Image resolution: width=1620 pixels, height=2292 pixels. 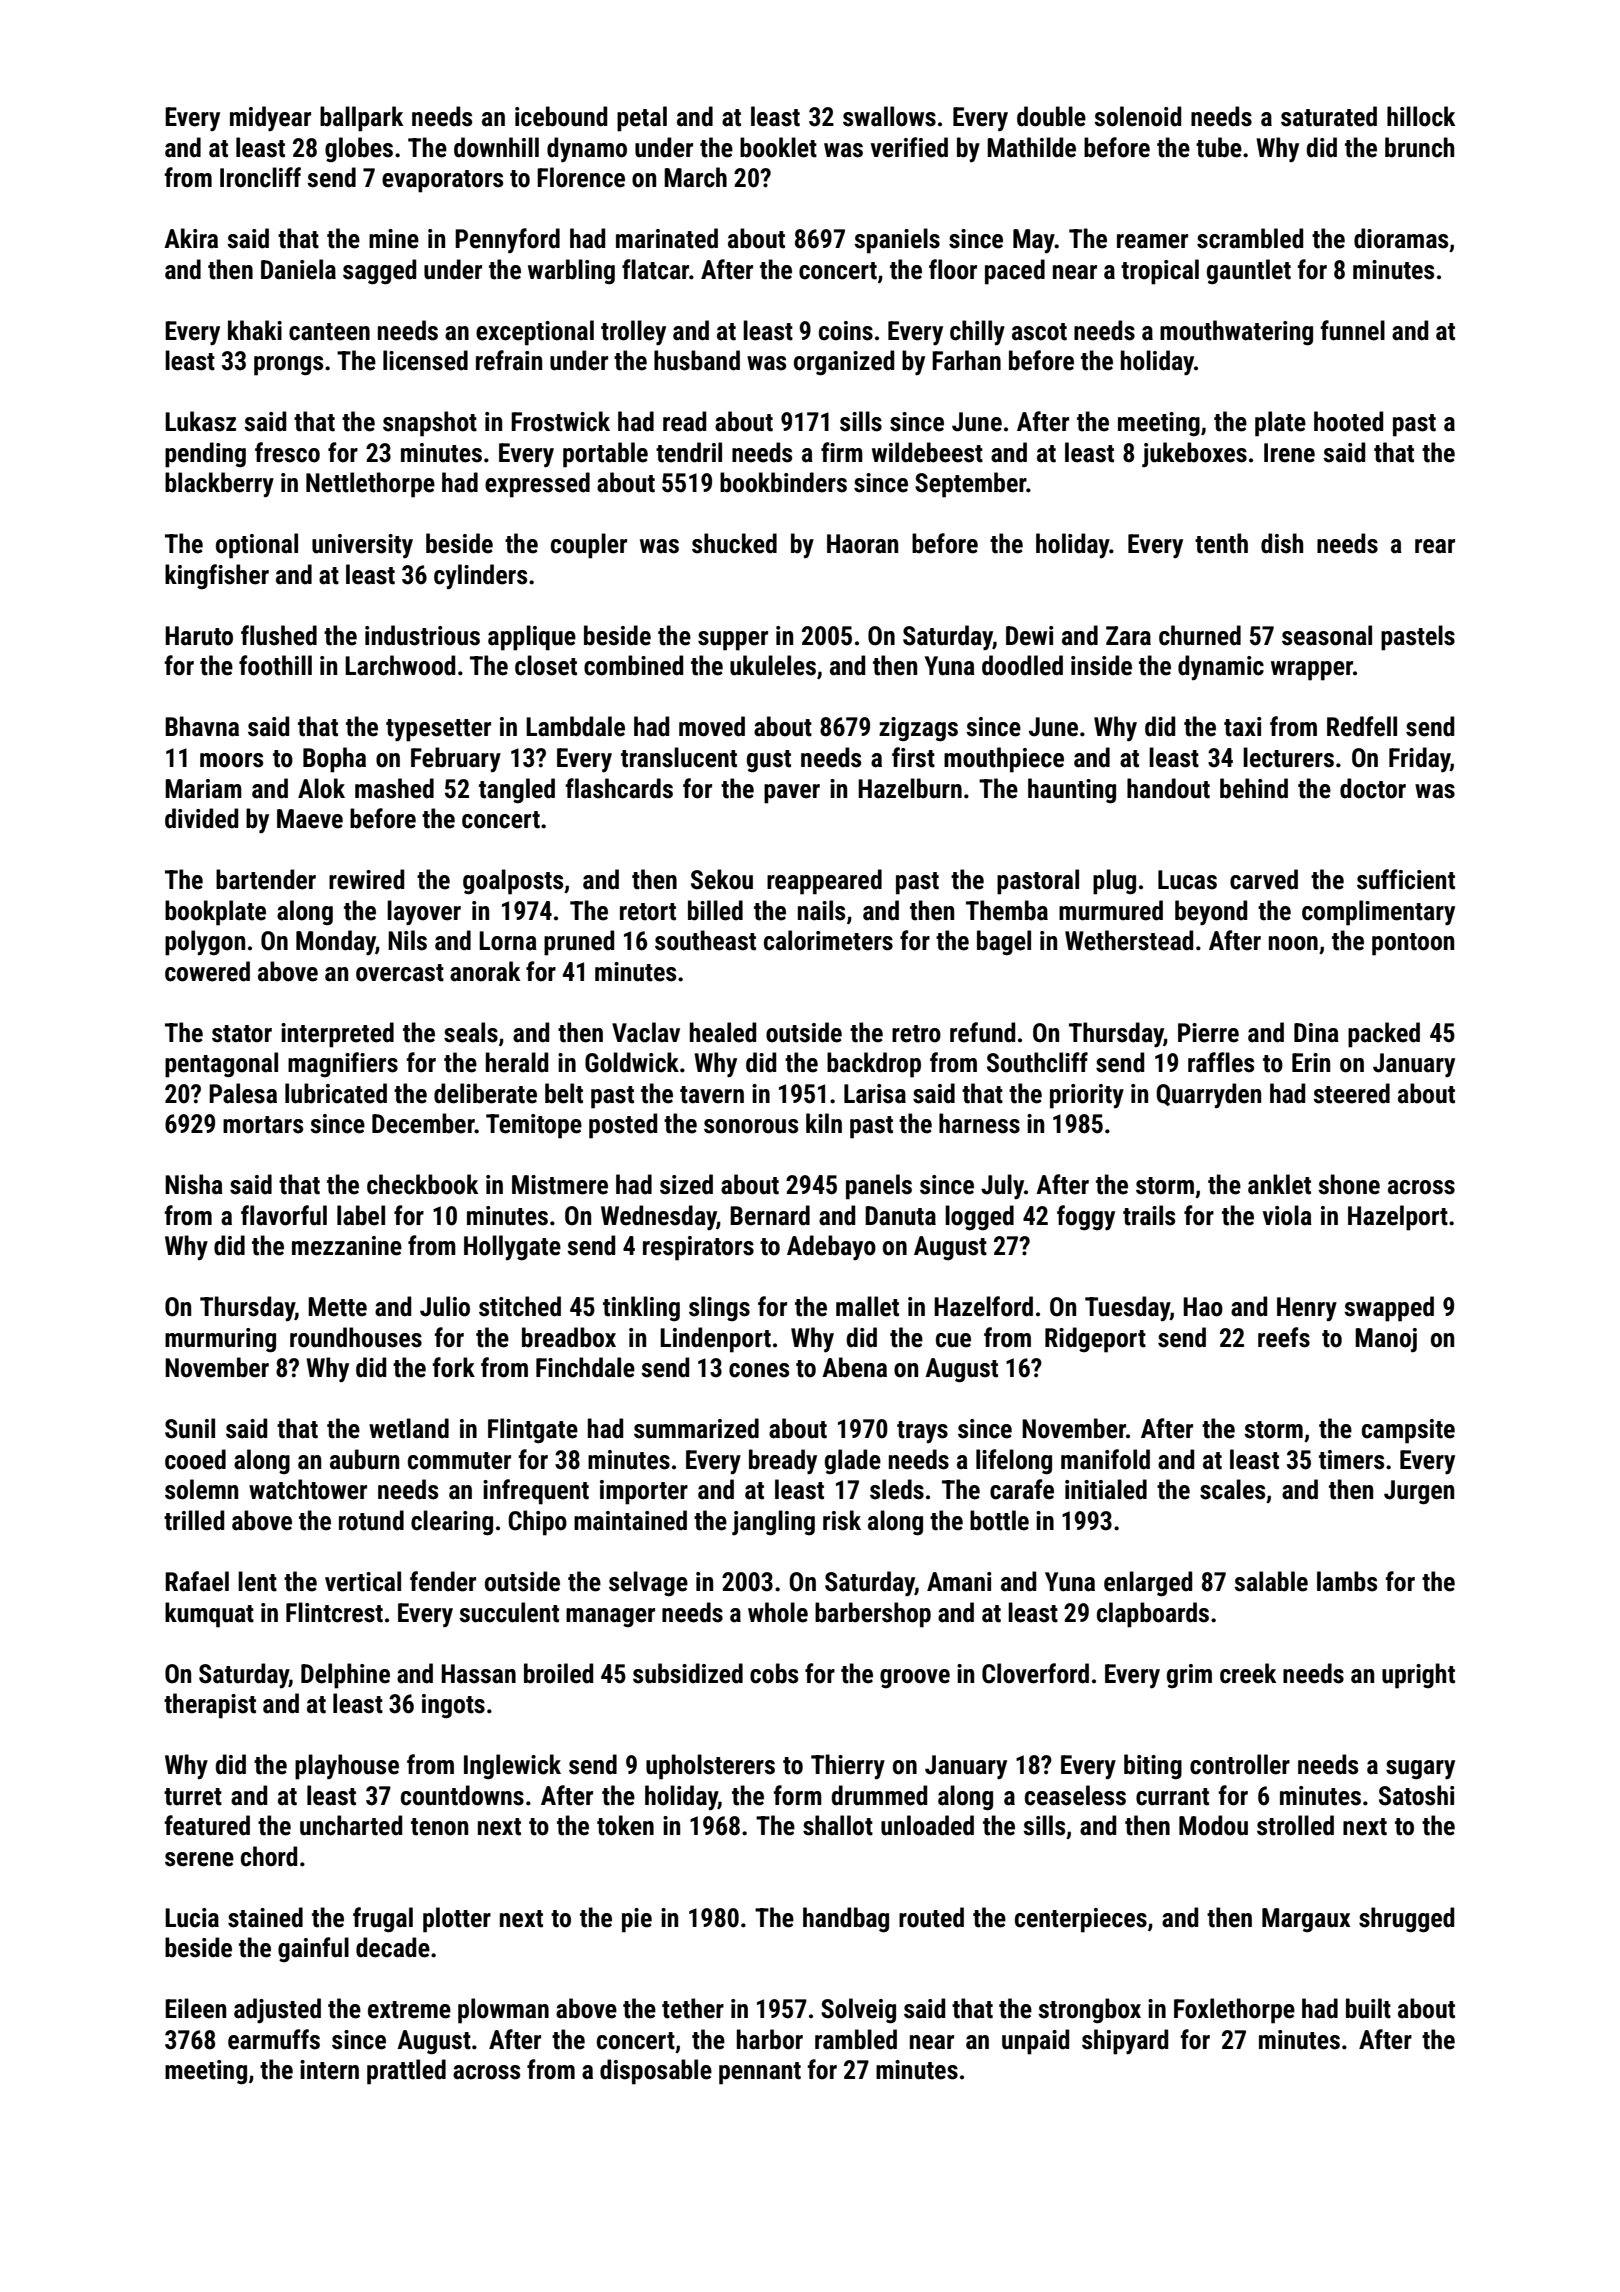 What do you see at coordinates (1221, 1062) in the page?
I see `raffles` at bounding box center [1221, 1062].
